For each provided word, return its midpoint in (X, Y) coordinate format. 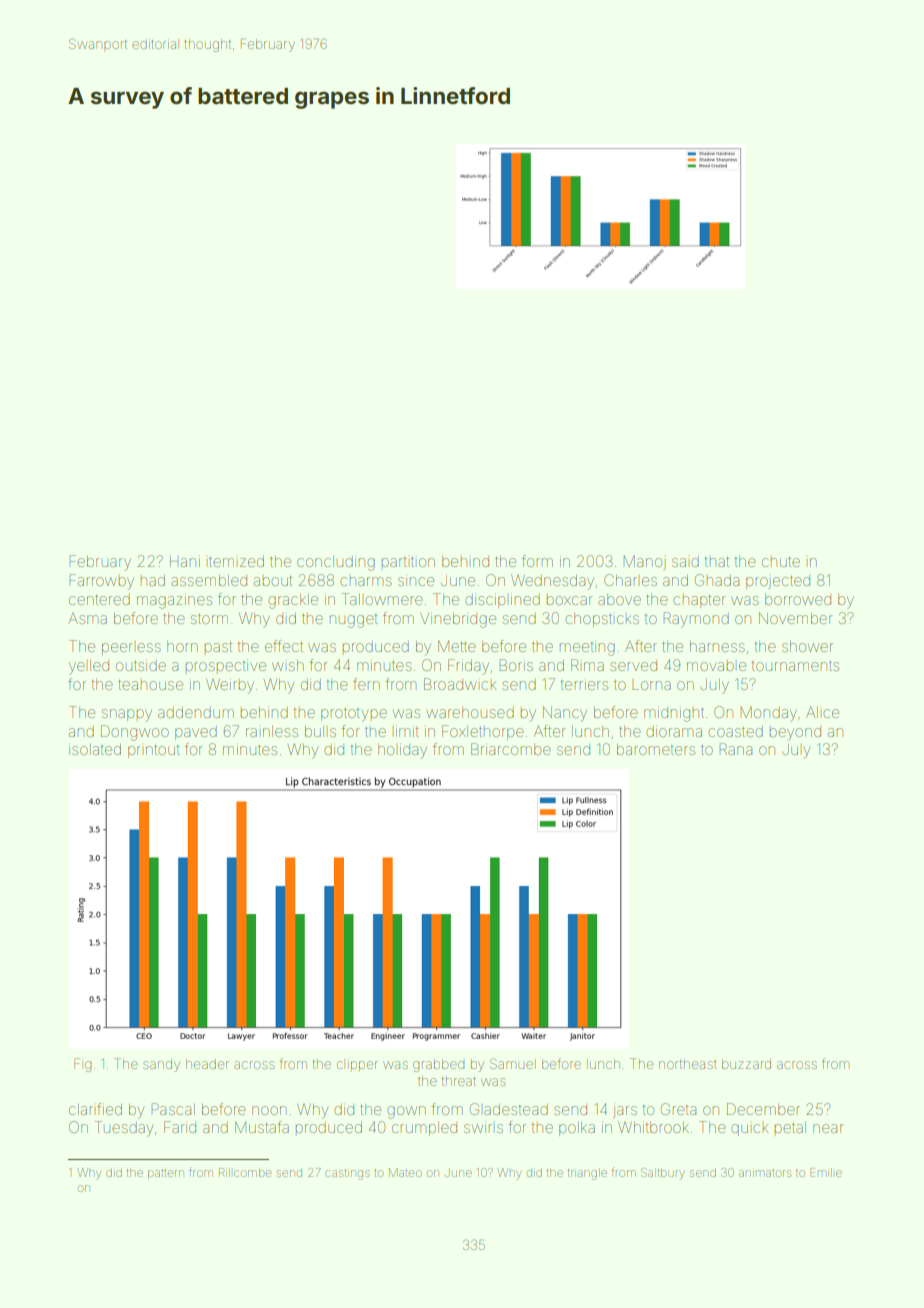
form (537, 561)
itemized (236, 561)
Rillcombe (245, 1172)
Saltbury (662, 1174)
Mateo (405, 1172)
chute (781, 561)
